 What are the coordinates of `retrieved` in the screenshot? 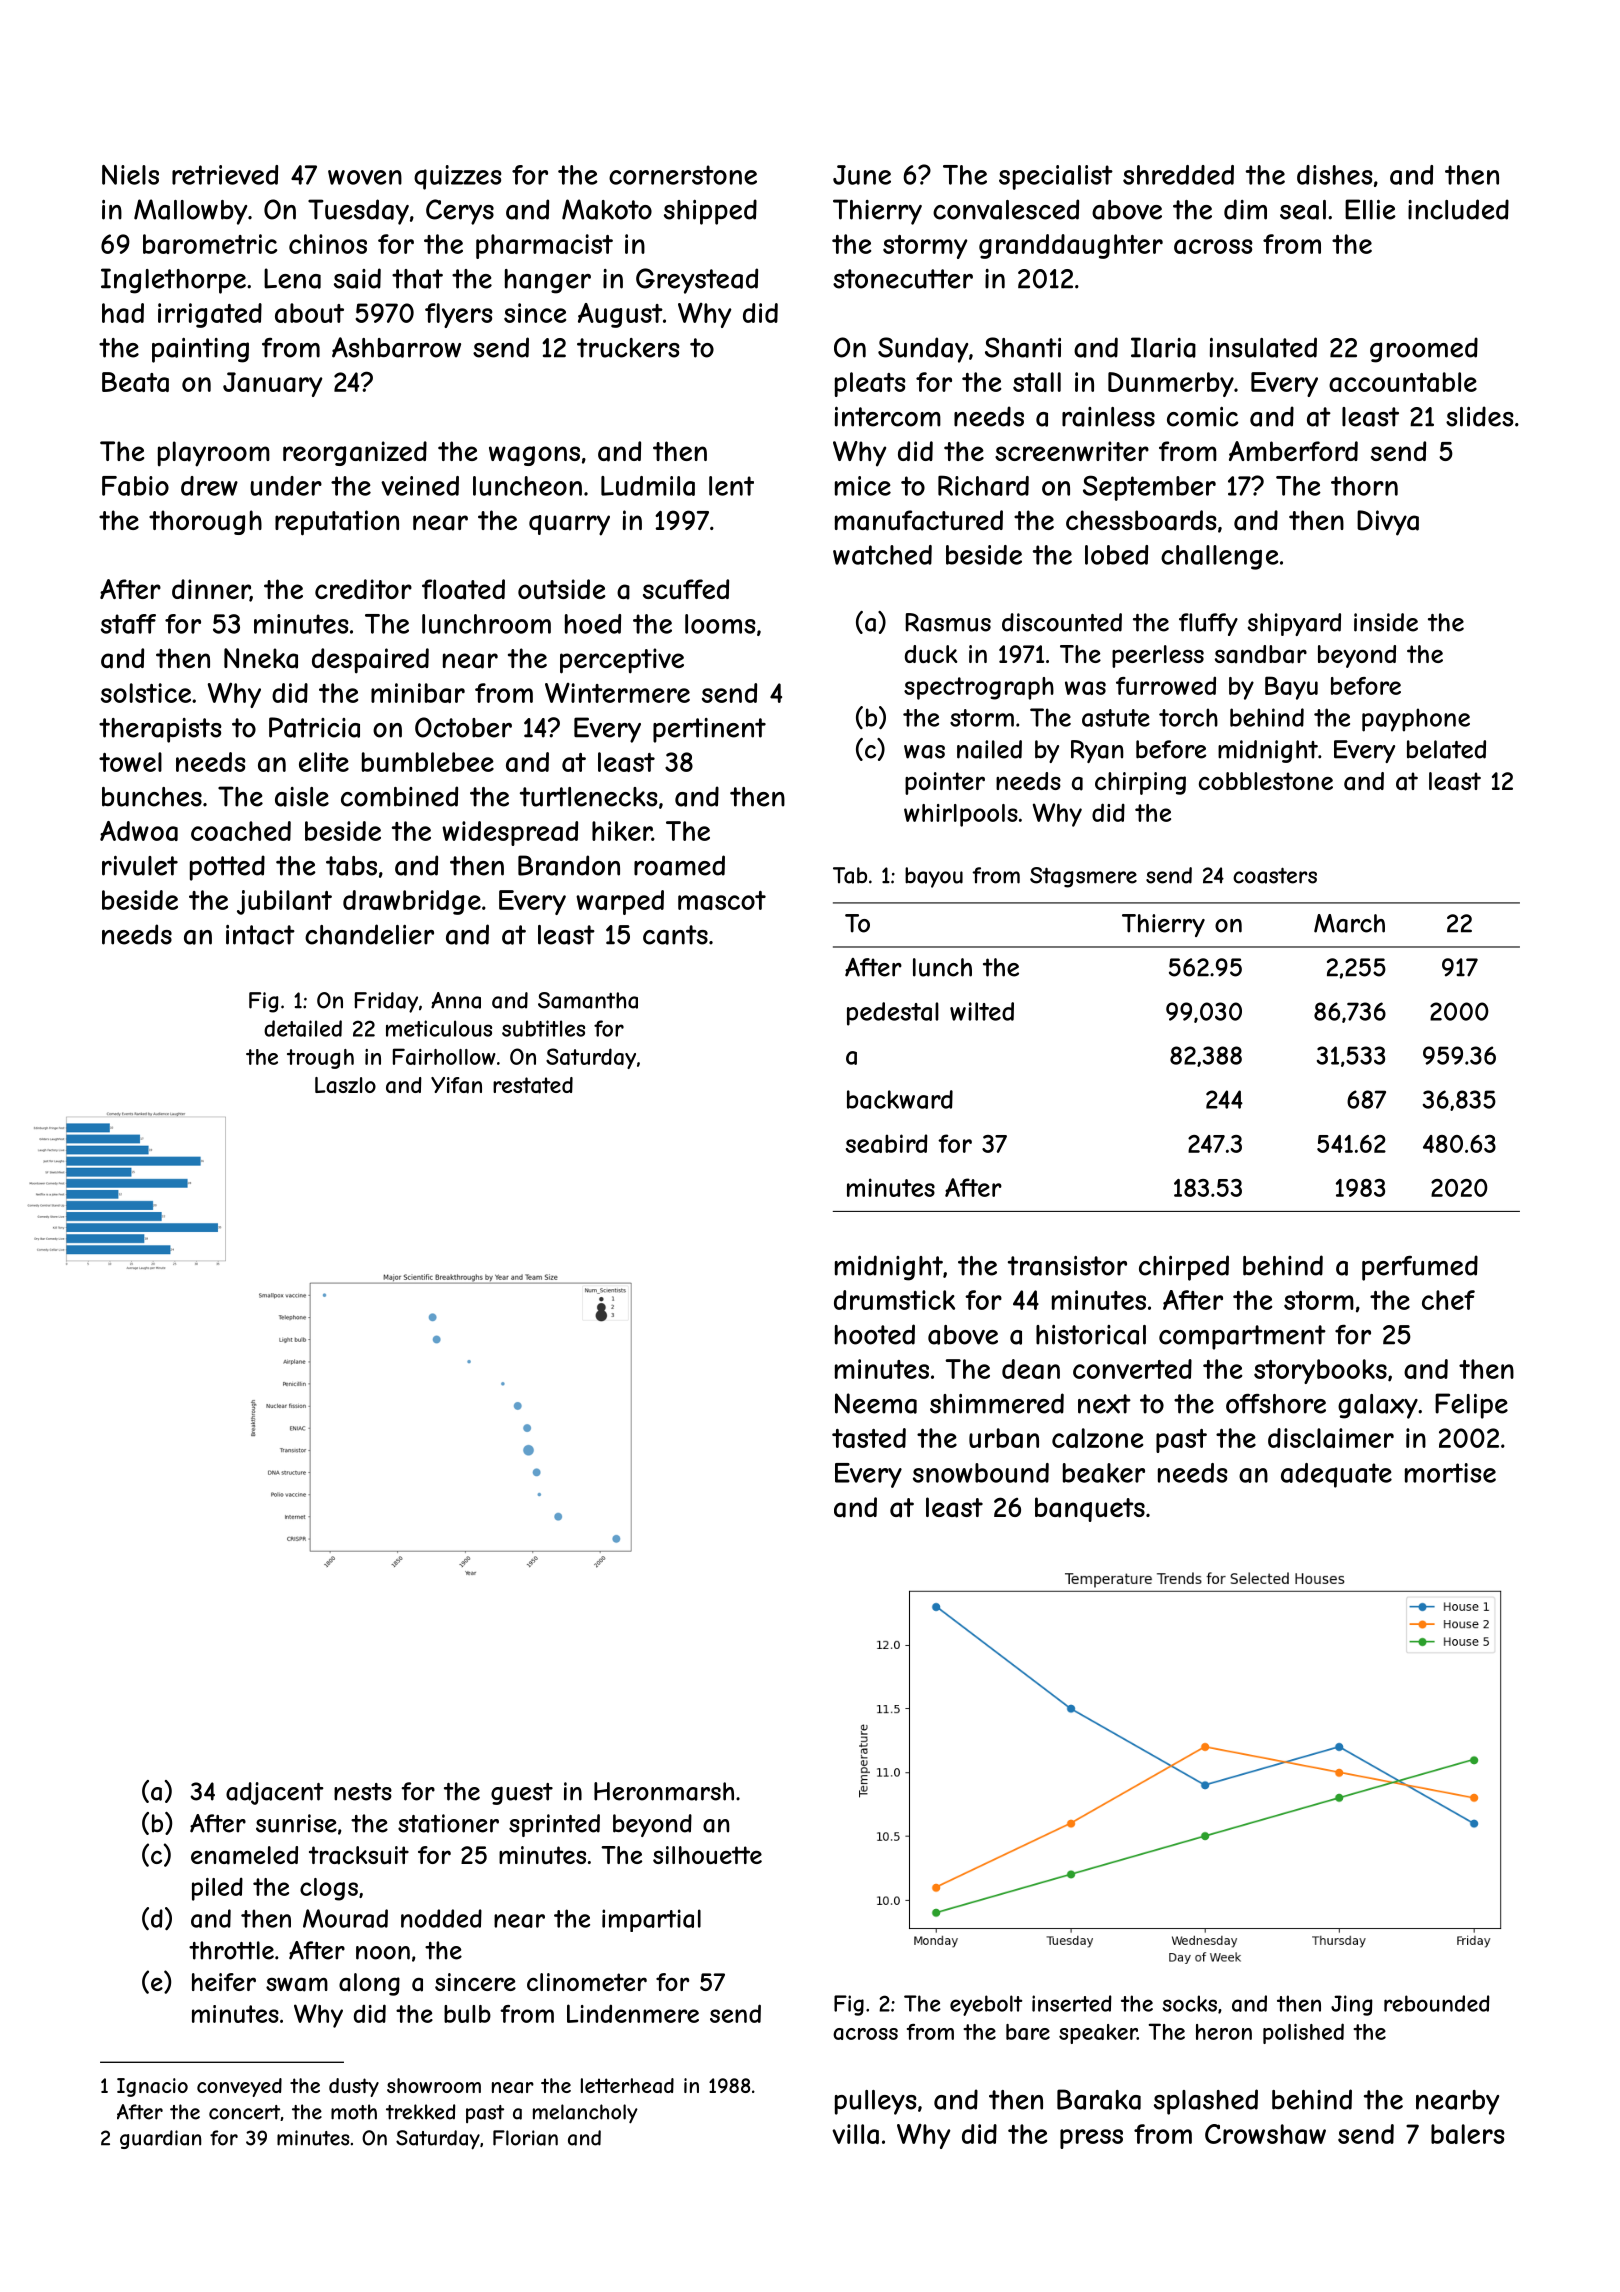 It's located at (225, 175).
